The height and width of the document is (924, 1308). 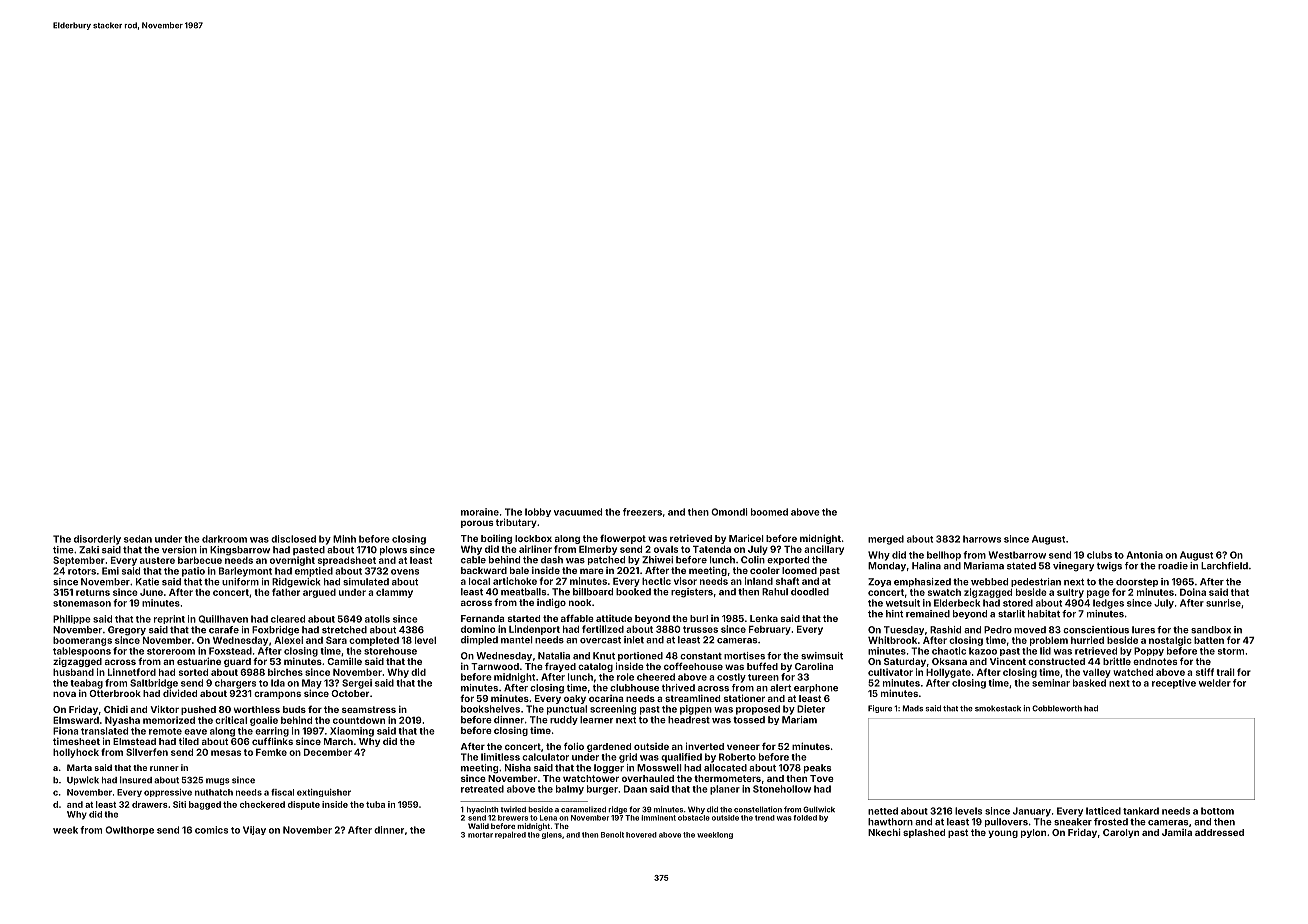 What do you see at coordinates (685, 581) in the document?
I see `visor` at bounding box center [685, 581].
